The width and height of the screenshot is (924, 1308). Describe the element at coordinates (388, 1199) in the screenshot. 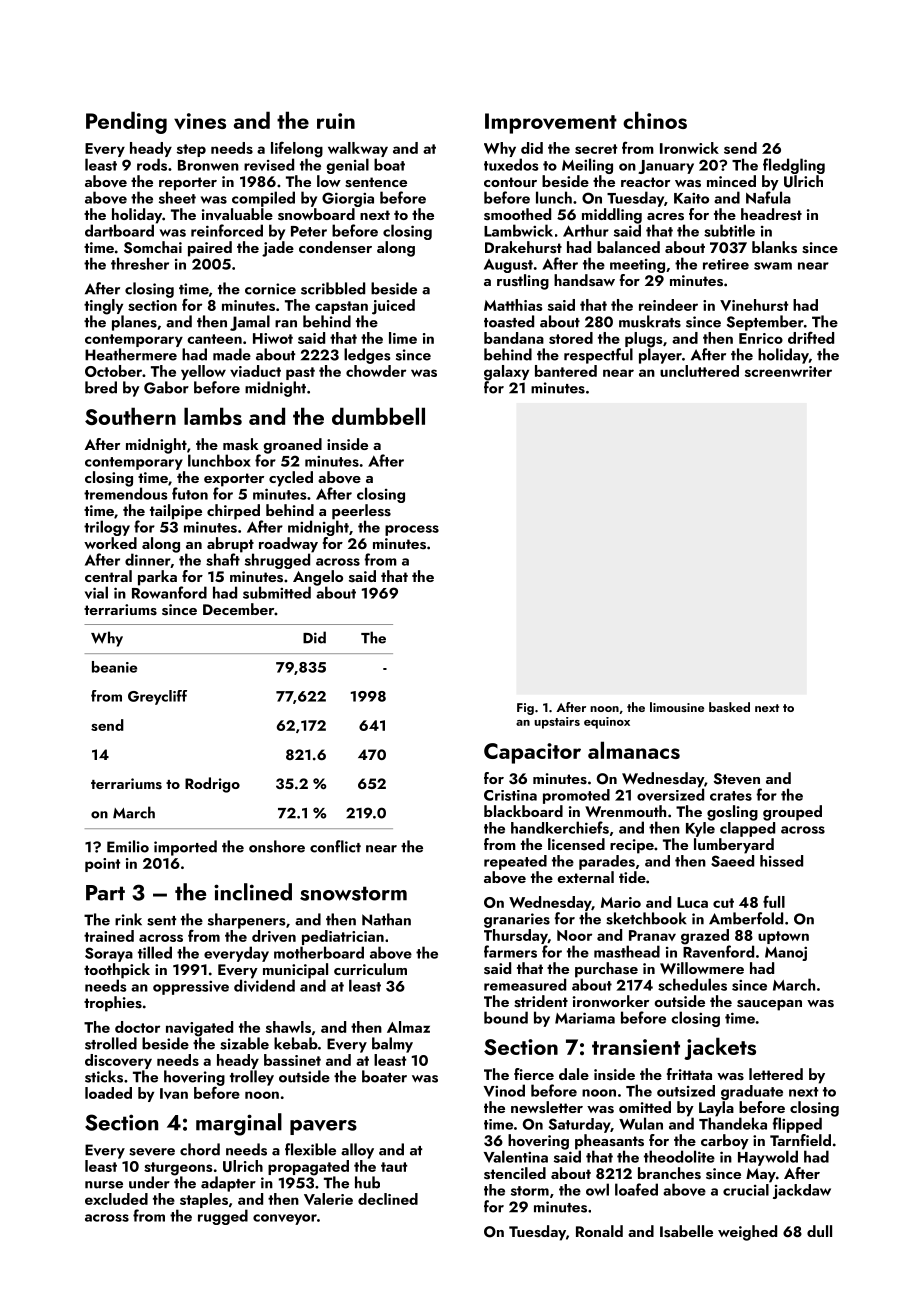

I see `declined` at that location.
